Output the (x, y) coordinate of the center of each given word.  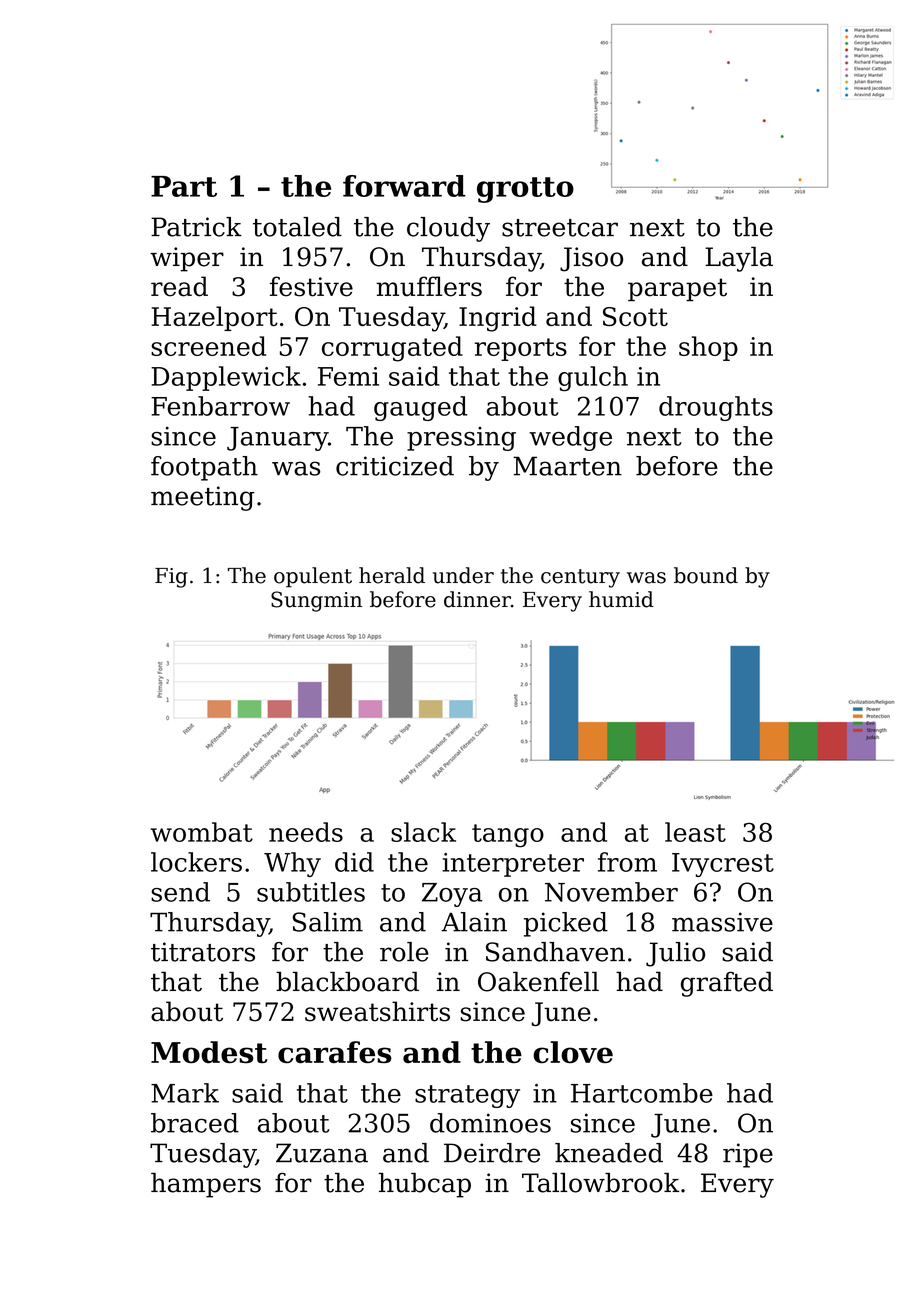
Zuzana (322, 1153)
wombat (201, 832)
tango (508, 836)
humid (621, 599)
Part (184, 186)
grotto (525, 190)
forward (404, 186)
